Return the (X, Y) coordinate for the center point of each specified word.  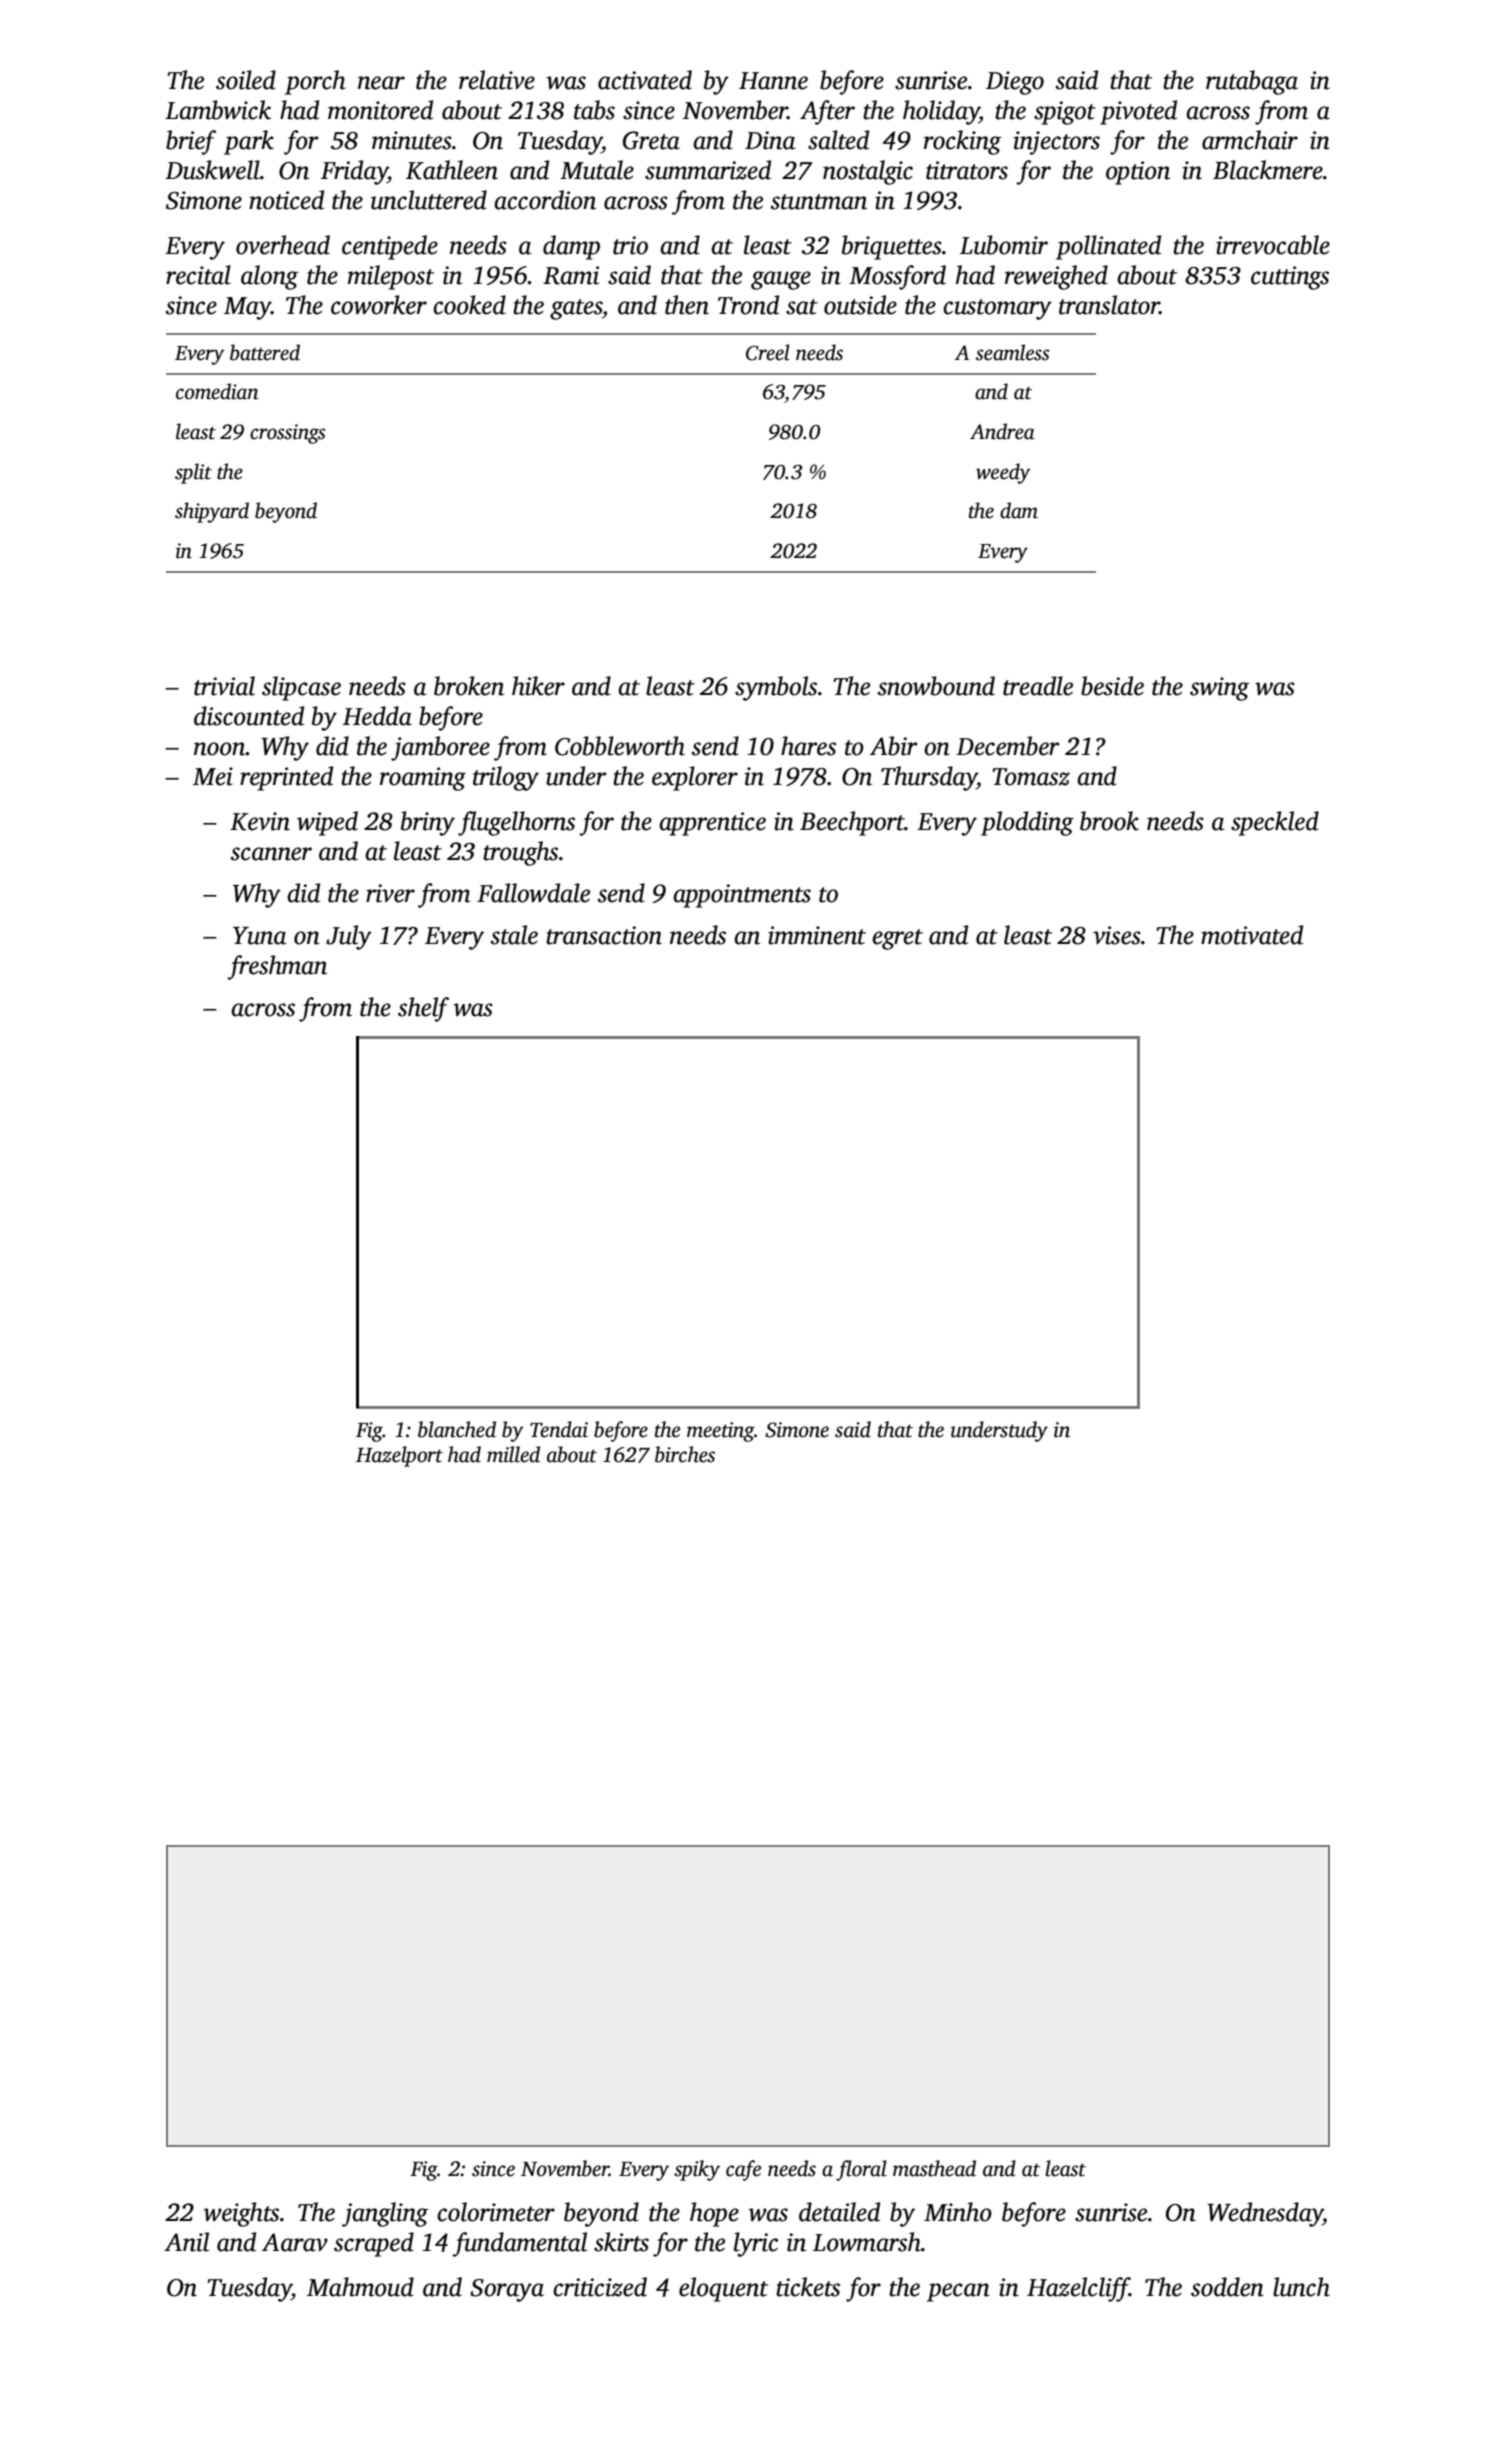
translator (1109, 305)
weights (241, 2214)
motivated (1252, 935)
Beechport (852, 823)
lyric (756, 2244)
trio (630, 245)
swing (1219, 689)
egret (897, 939)
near (381, 83)
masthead (934, 2168)
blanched (457, 1429)
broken (469, 686)
